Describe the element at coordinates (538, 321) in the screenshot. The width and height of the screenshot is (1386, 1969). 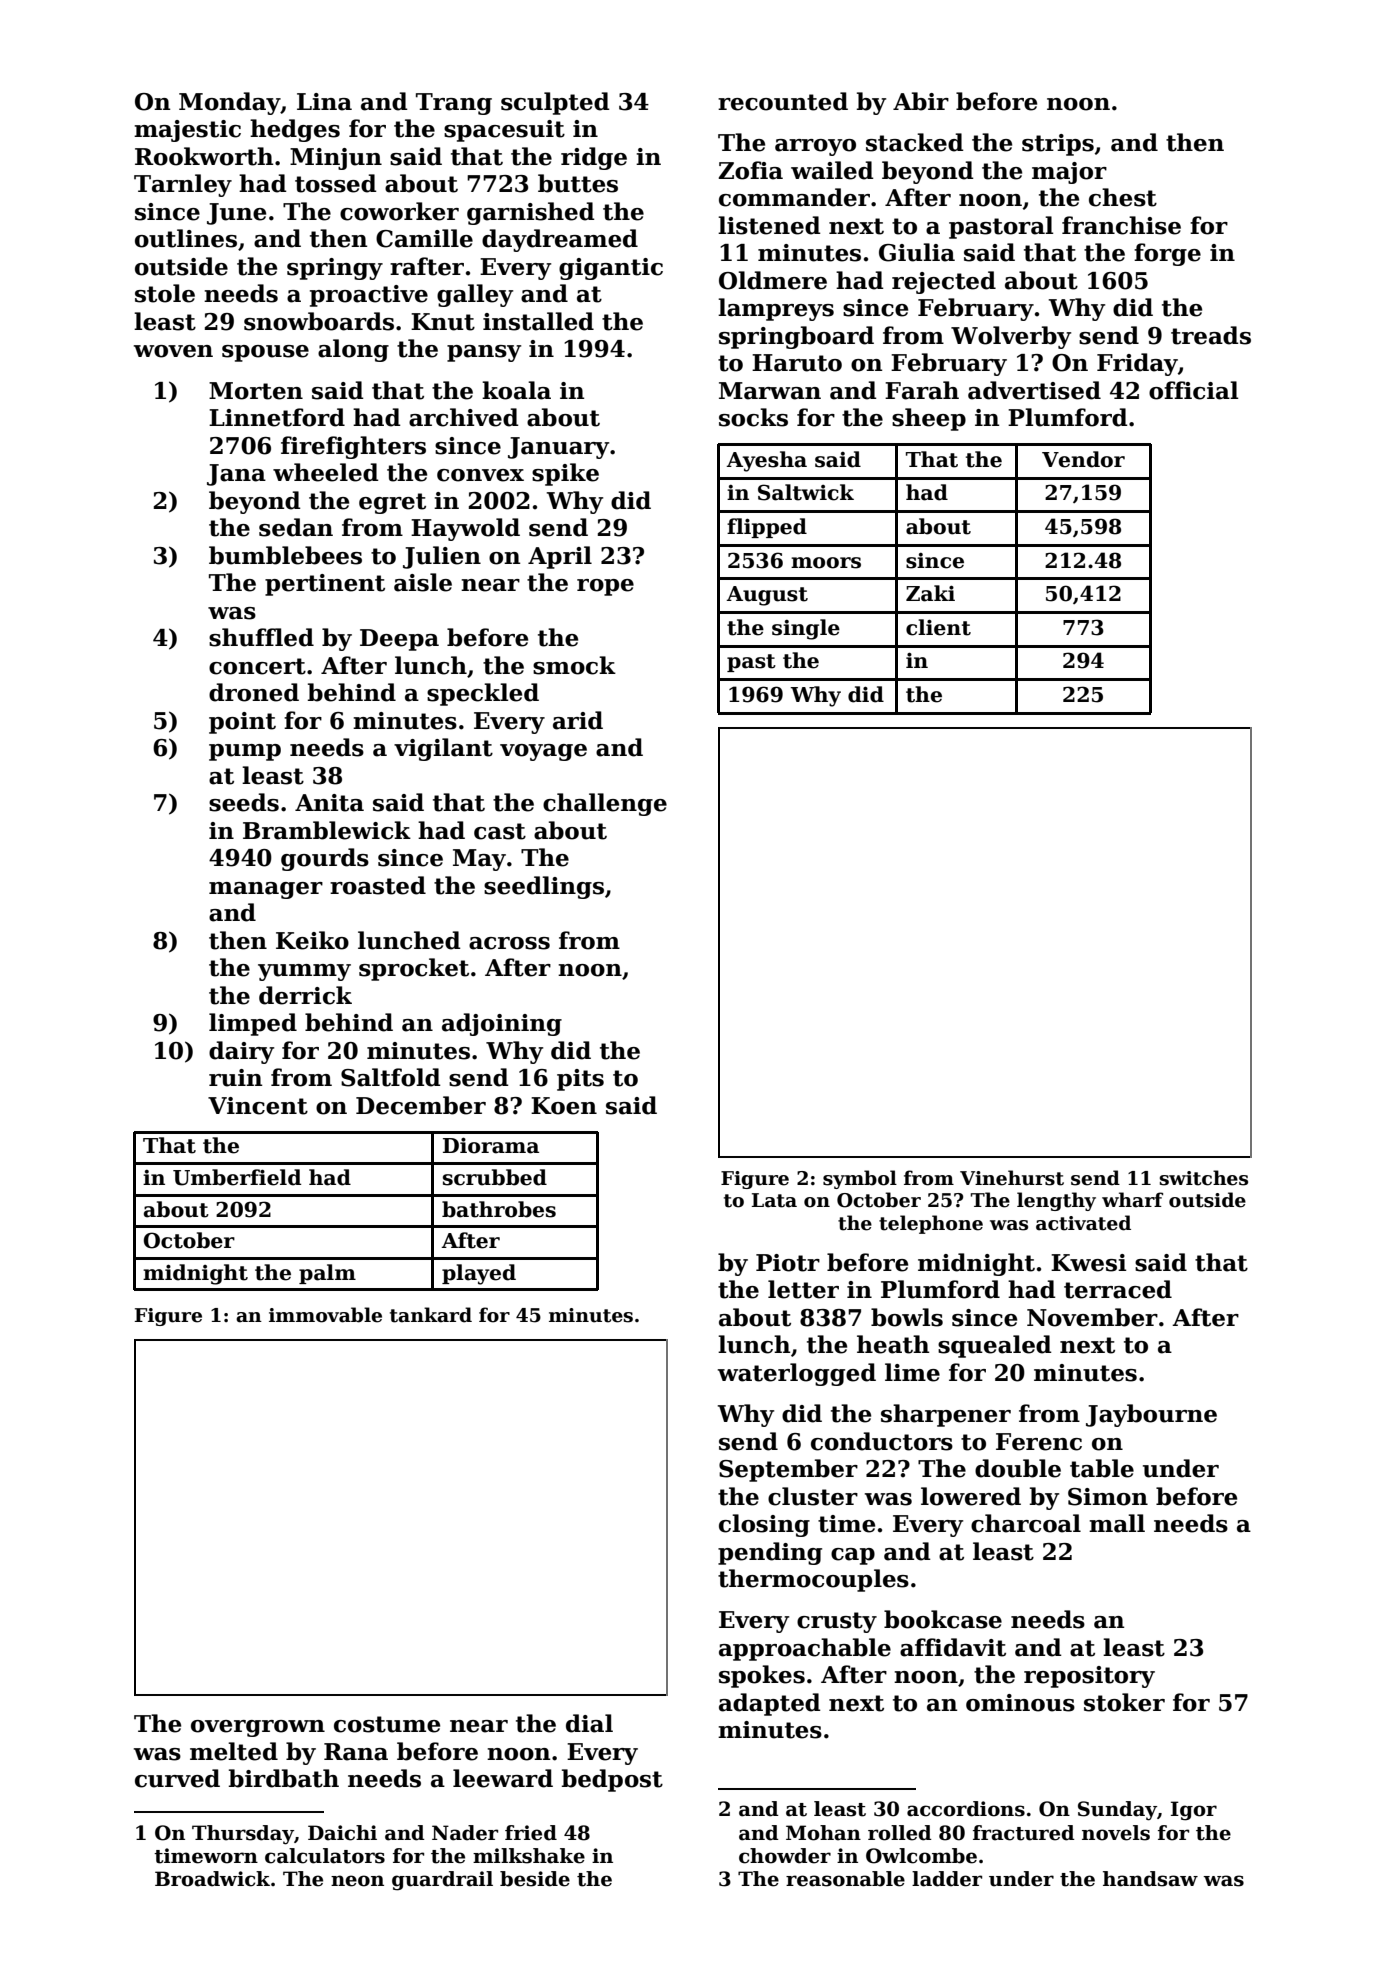
I see `installed` at that location.
